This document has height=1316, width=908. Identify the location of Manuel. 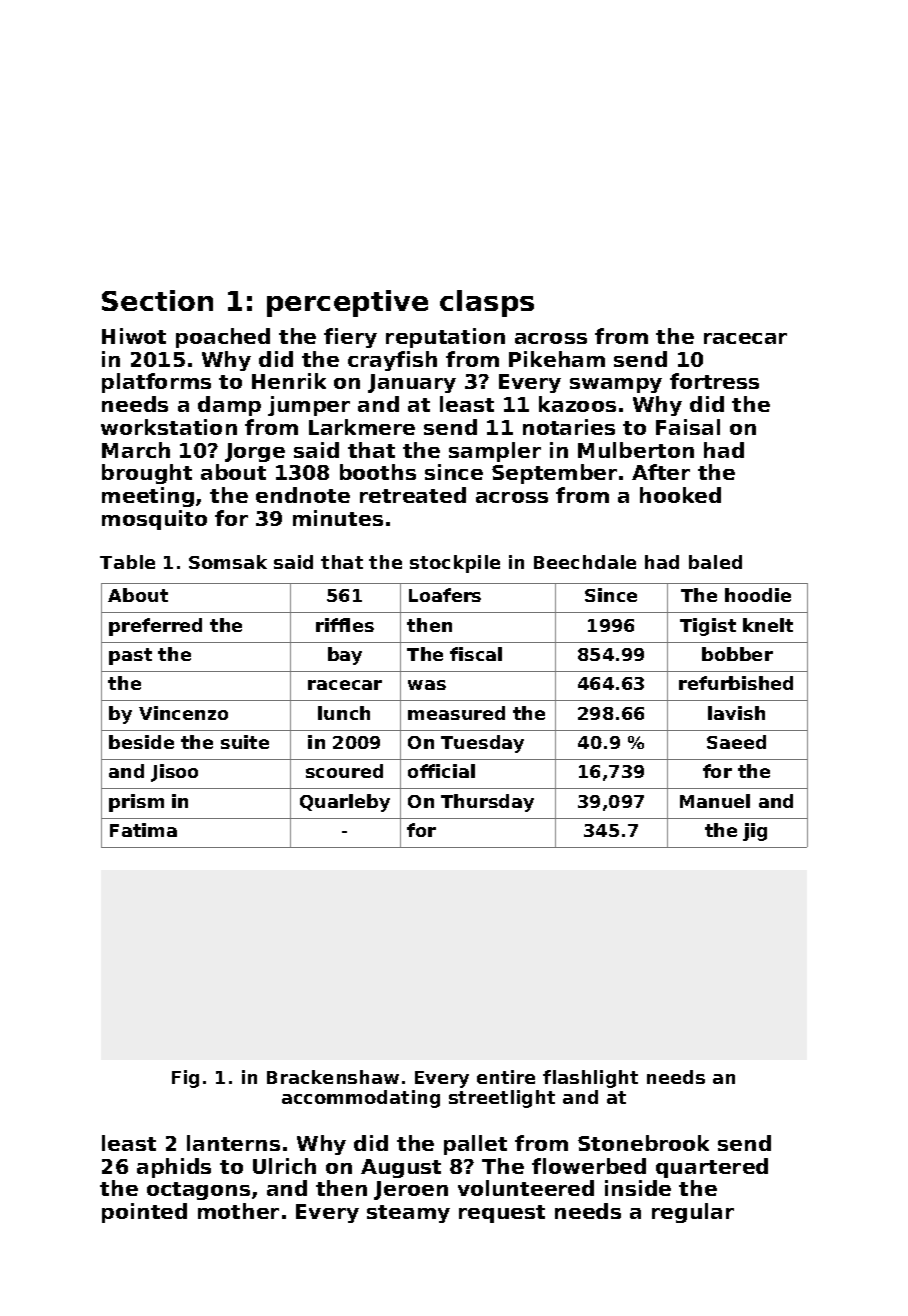
(715, 801).
